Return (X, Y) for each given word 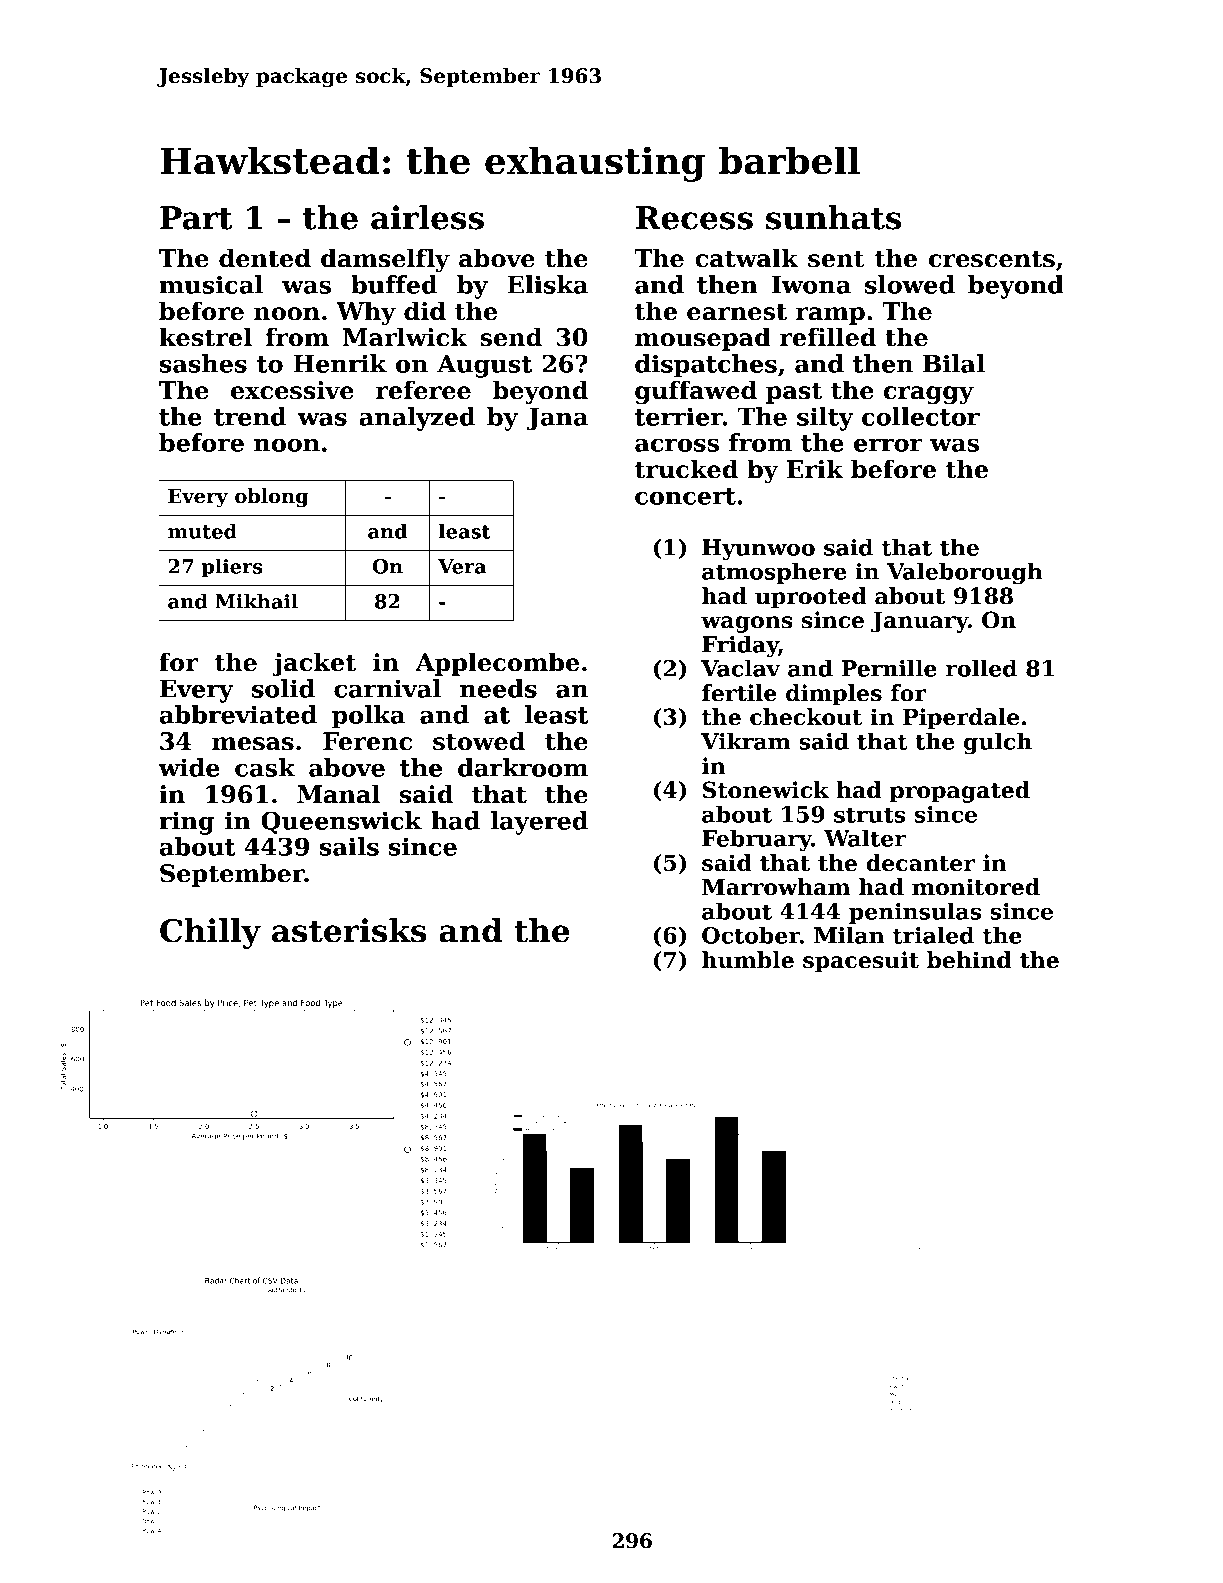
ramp (830, 316)
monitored (976, 887)
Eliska (547, 284)
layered (539, 823)
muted (202, 531)
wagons (747, 624)
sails (349, 846)
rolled (981, 668)
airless (427, 217)
